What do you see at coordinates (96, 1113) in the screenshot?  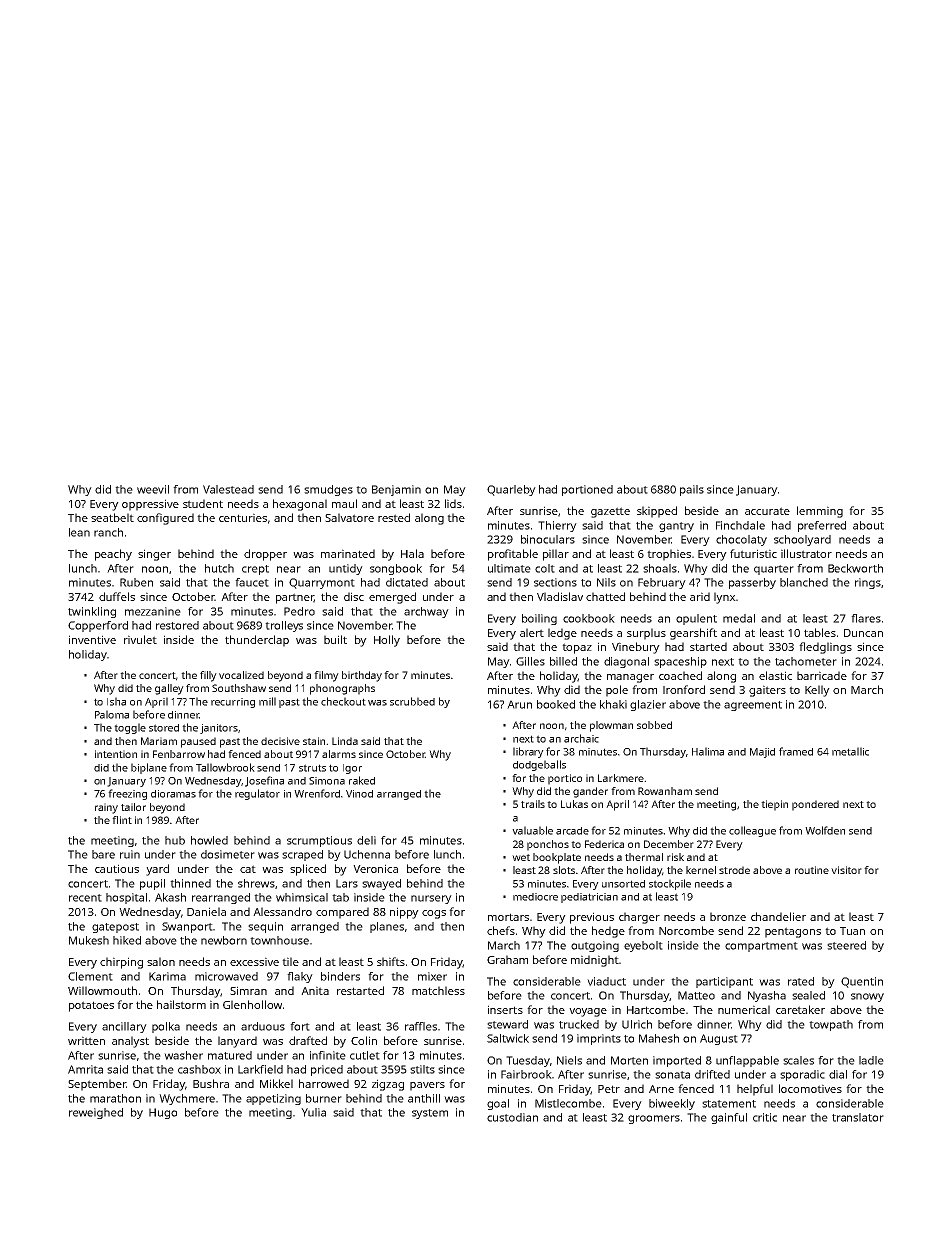 I see `reweighed` at bounding box center [96, 1113].
